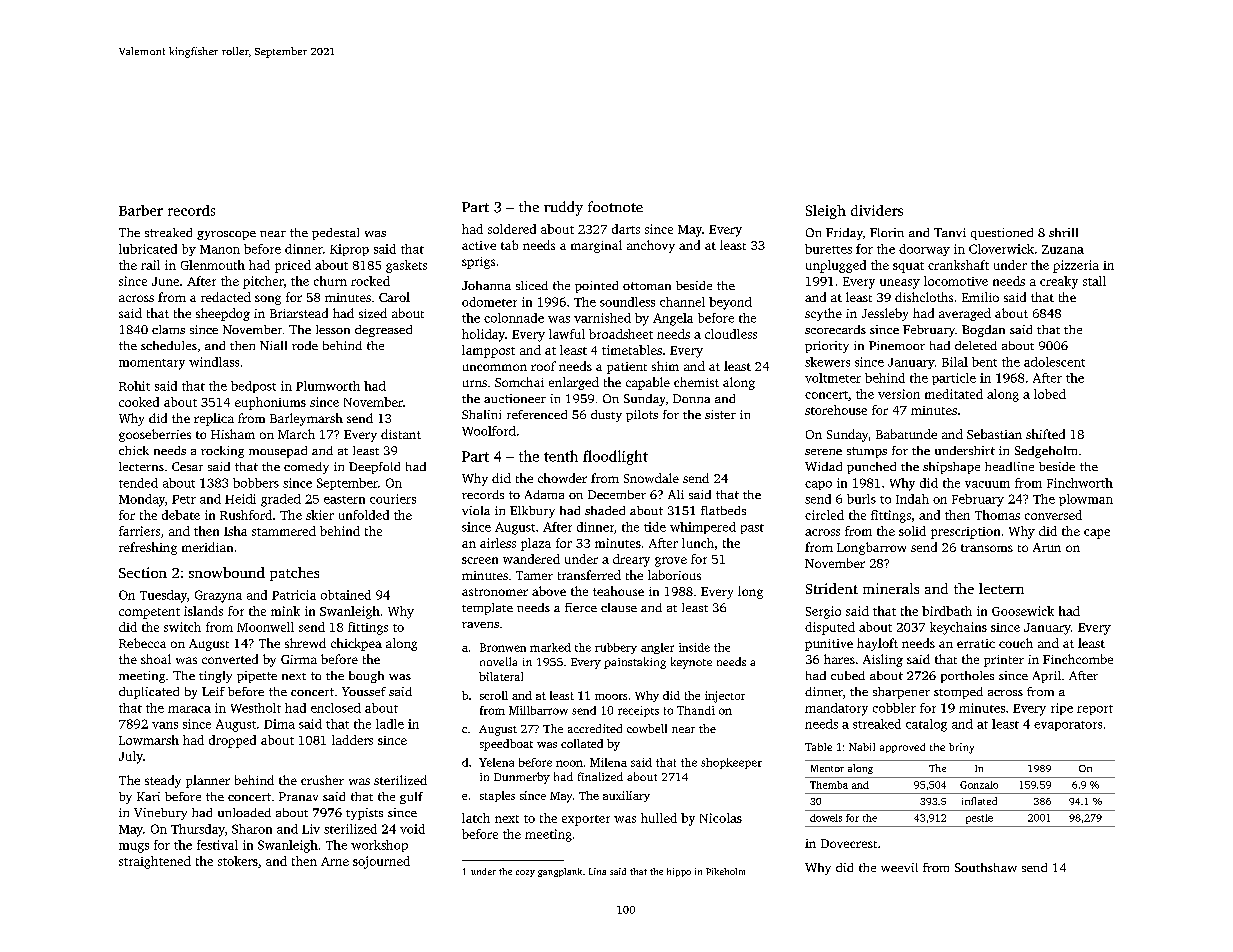 The image size is (1233, 952). Describe the element at coordinates (506, 745) in the document. I see `speedboat` at that location.
